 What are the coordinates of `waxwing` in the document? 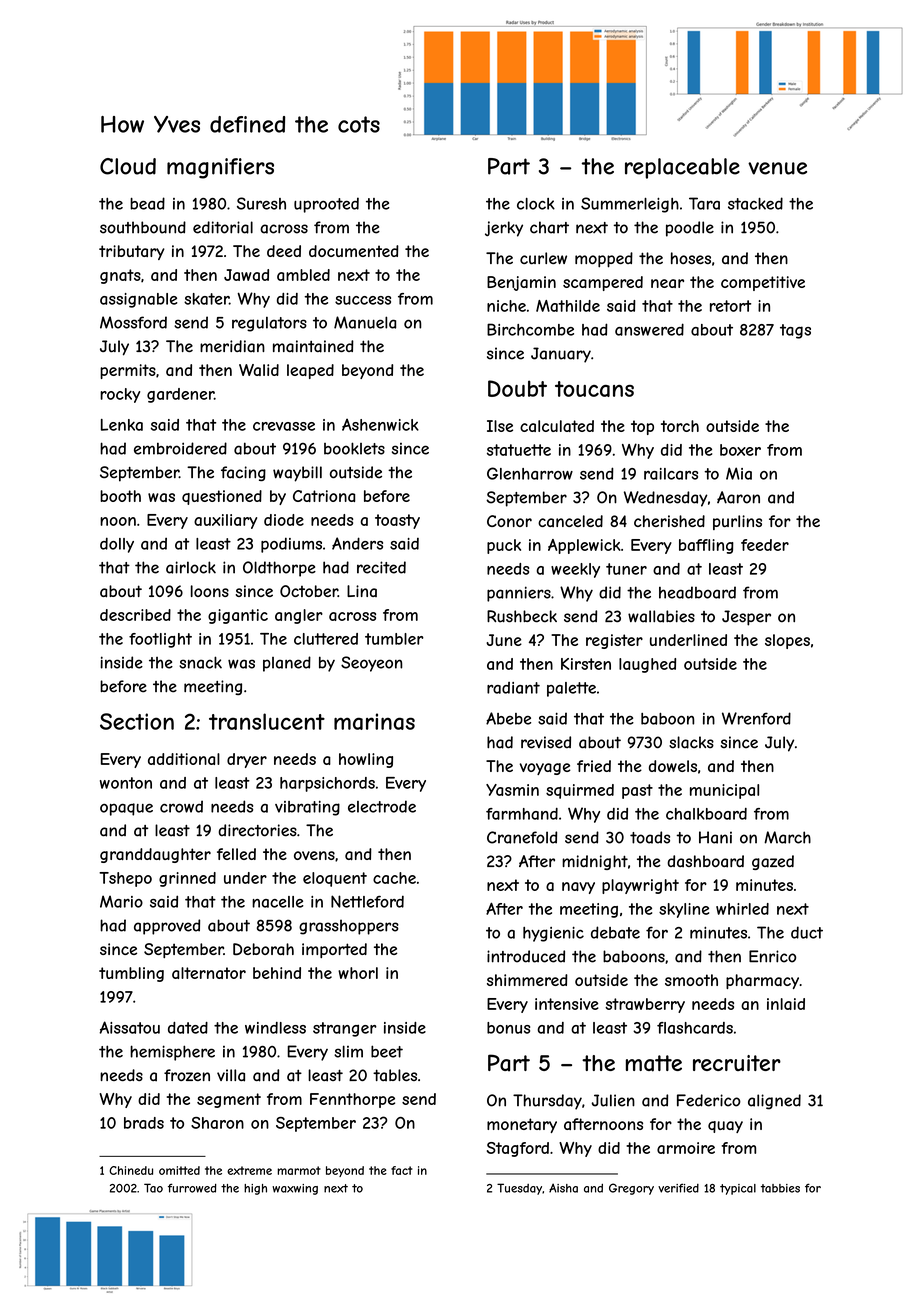 It's located at (295, 1189).
